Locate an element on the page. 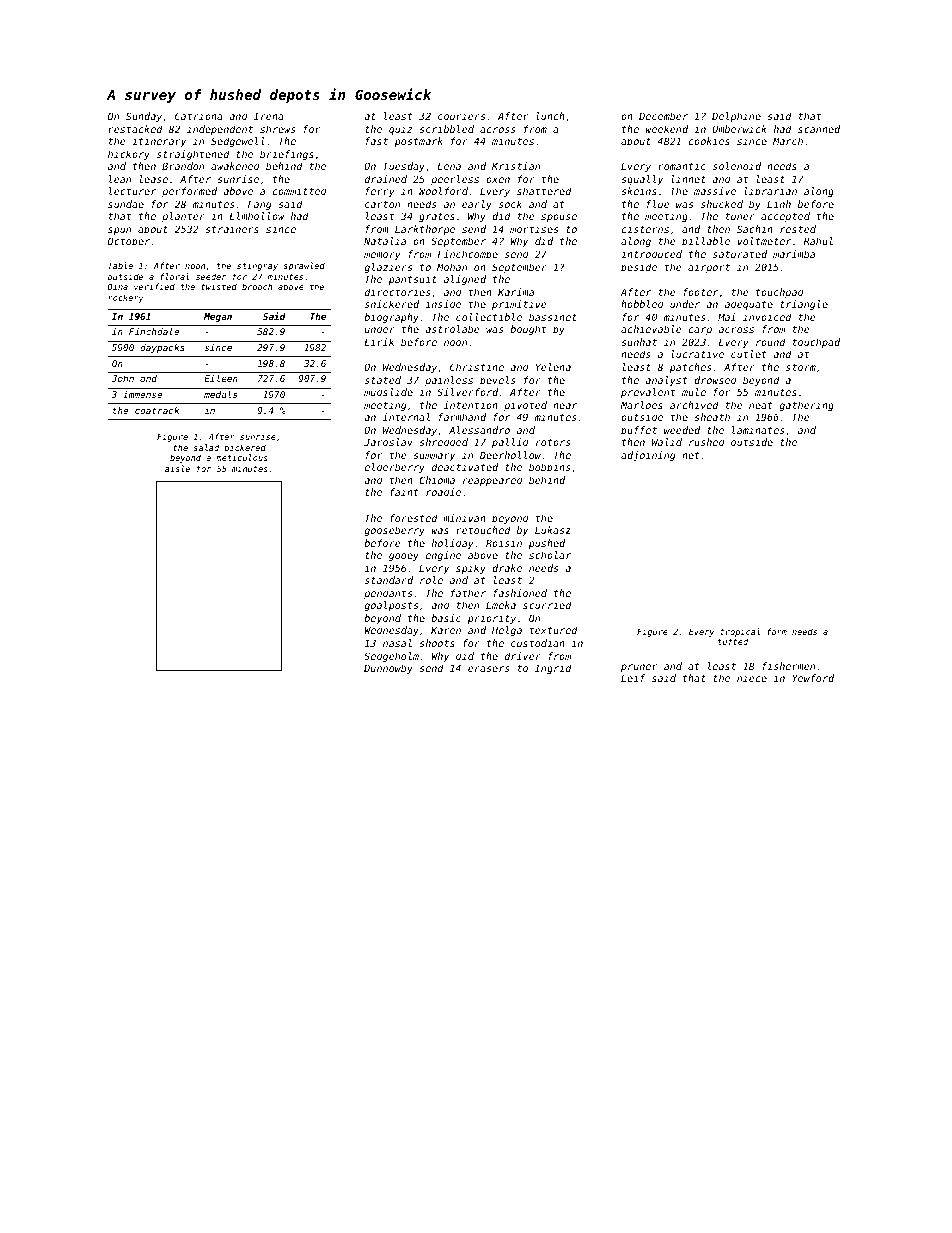  rushed is located at coordinates (707, 442).
